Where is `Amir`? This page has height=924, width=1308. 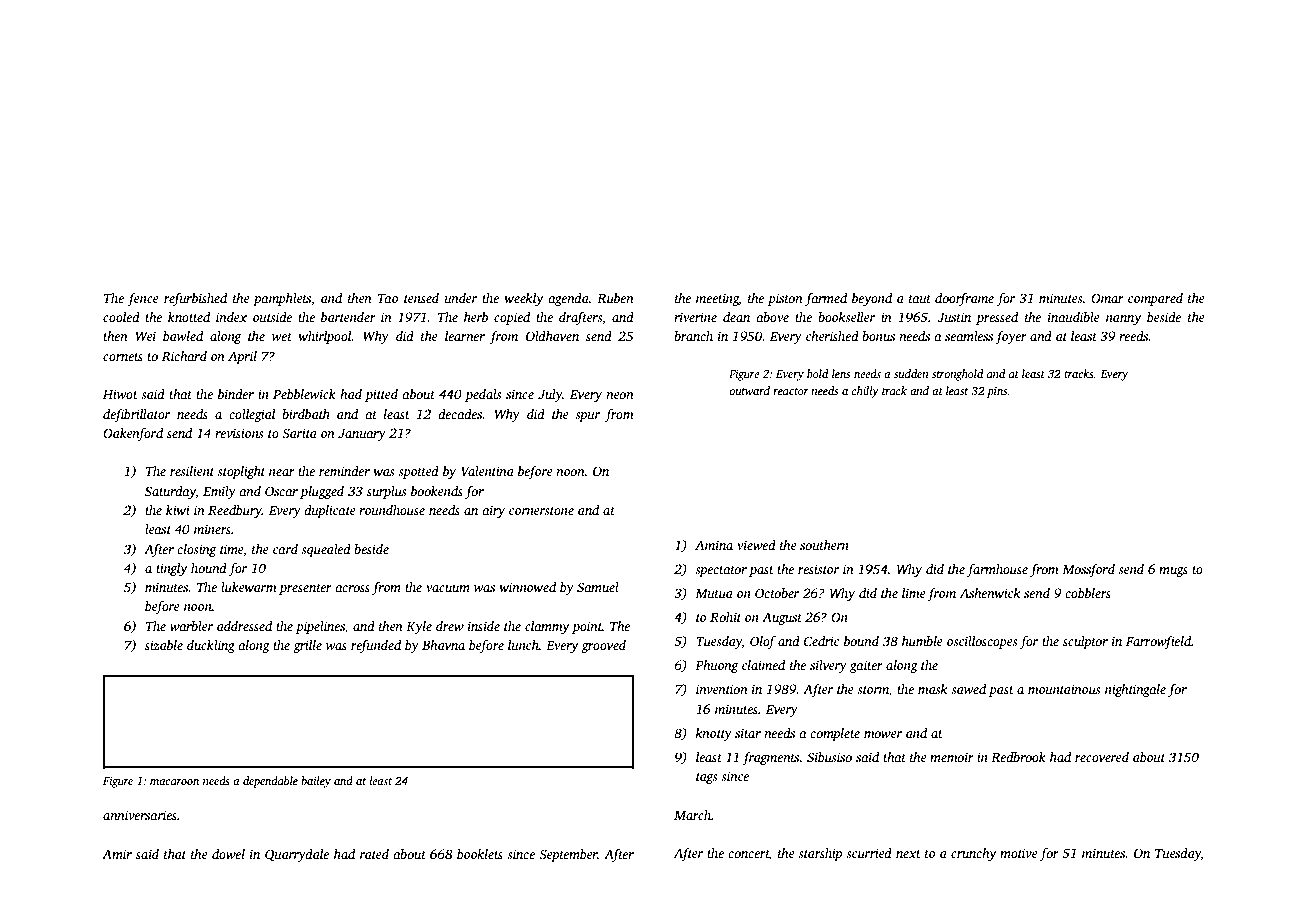 Amir is located at coordinates (117, 854).
